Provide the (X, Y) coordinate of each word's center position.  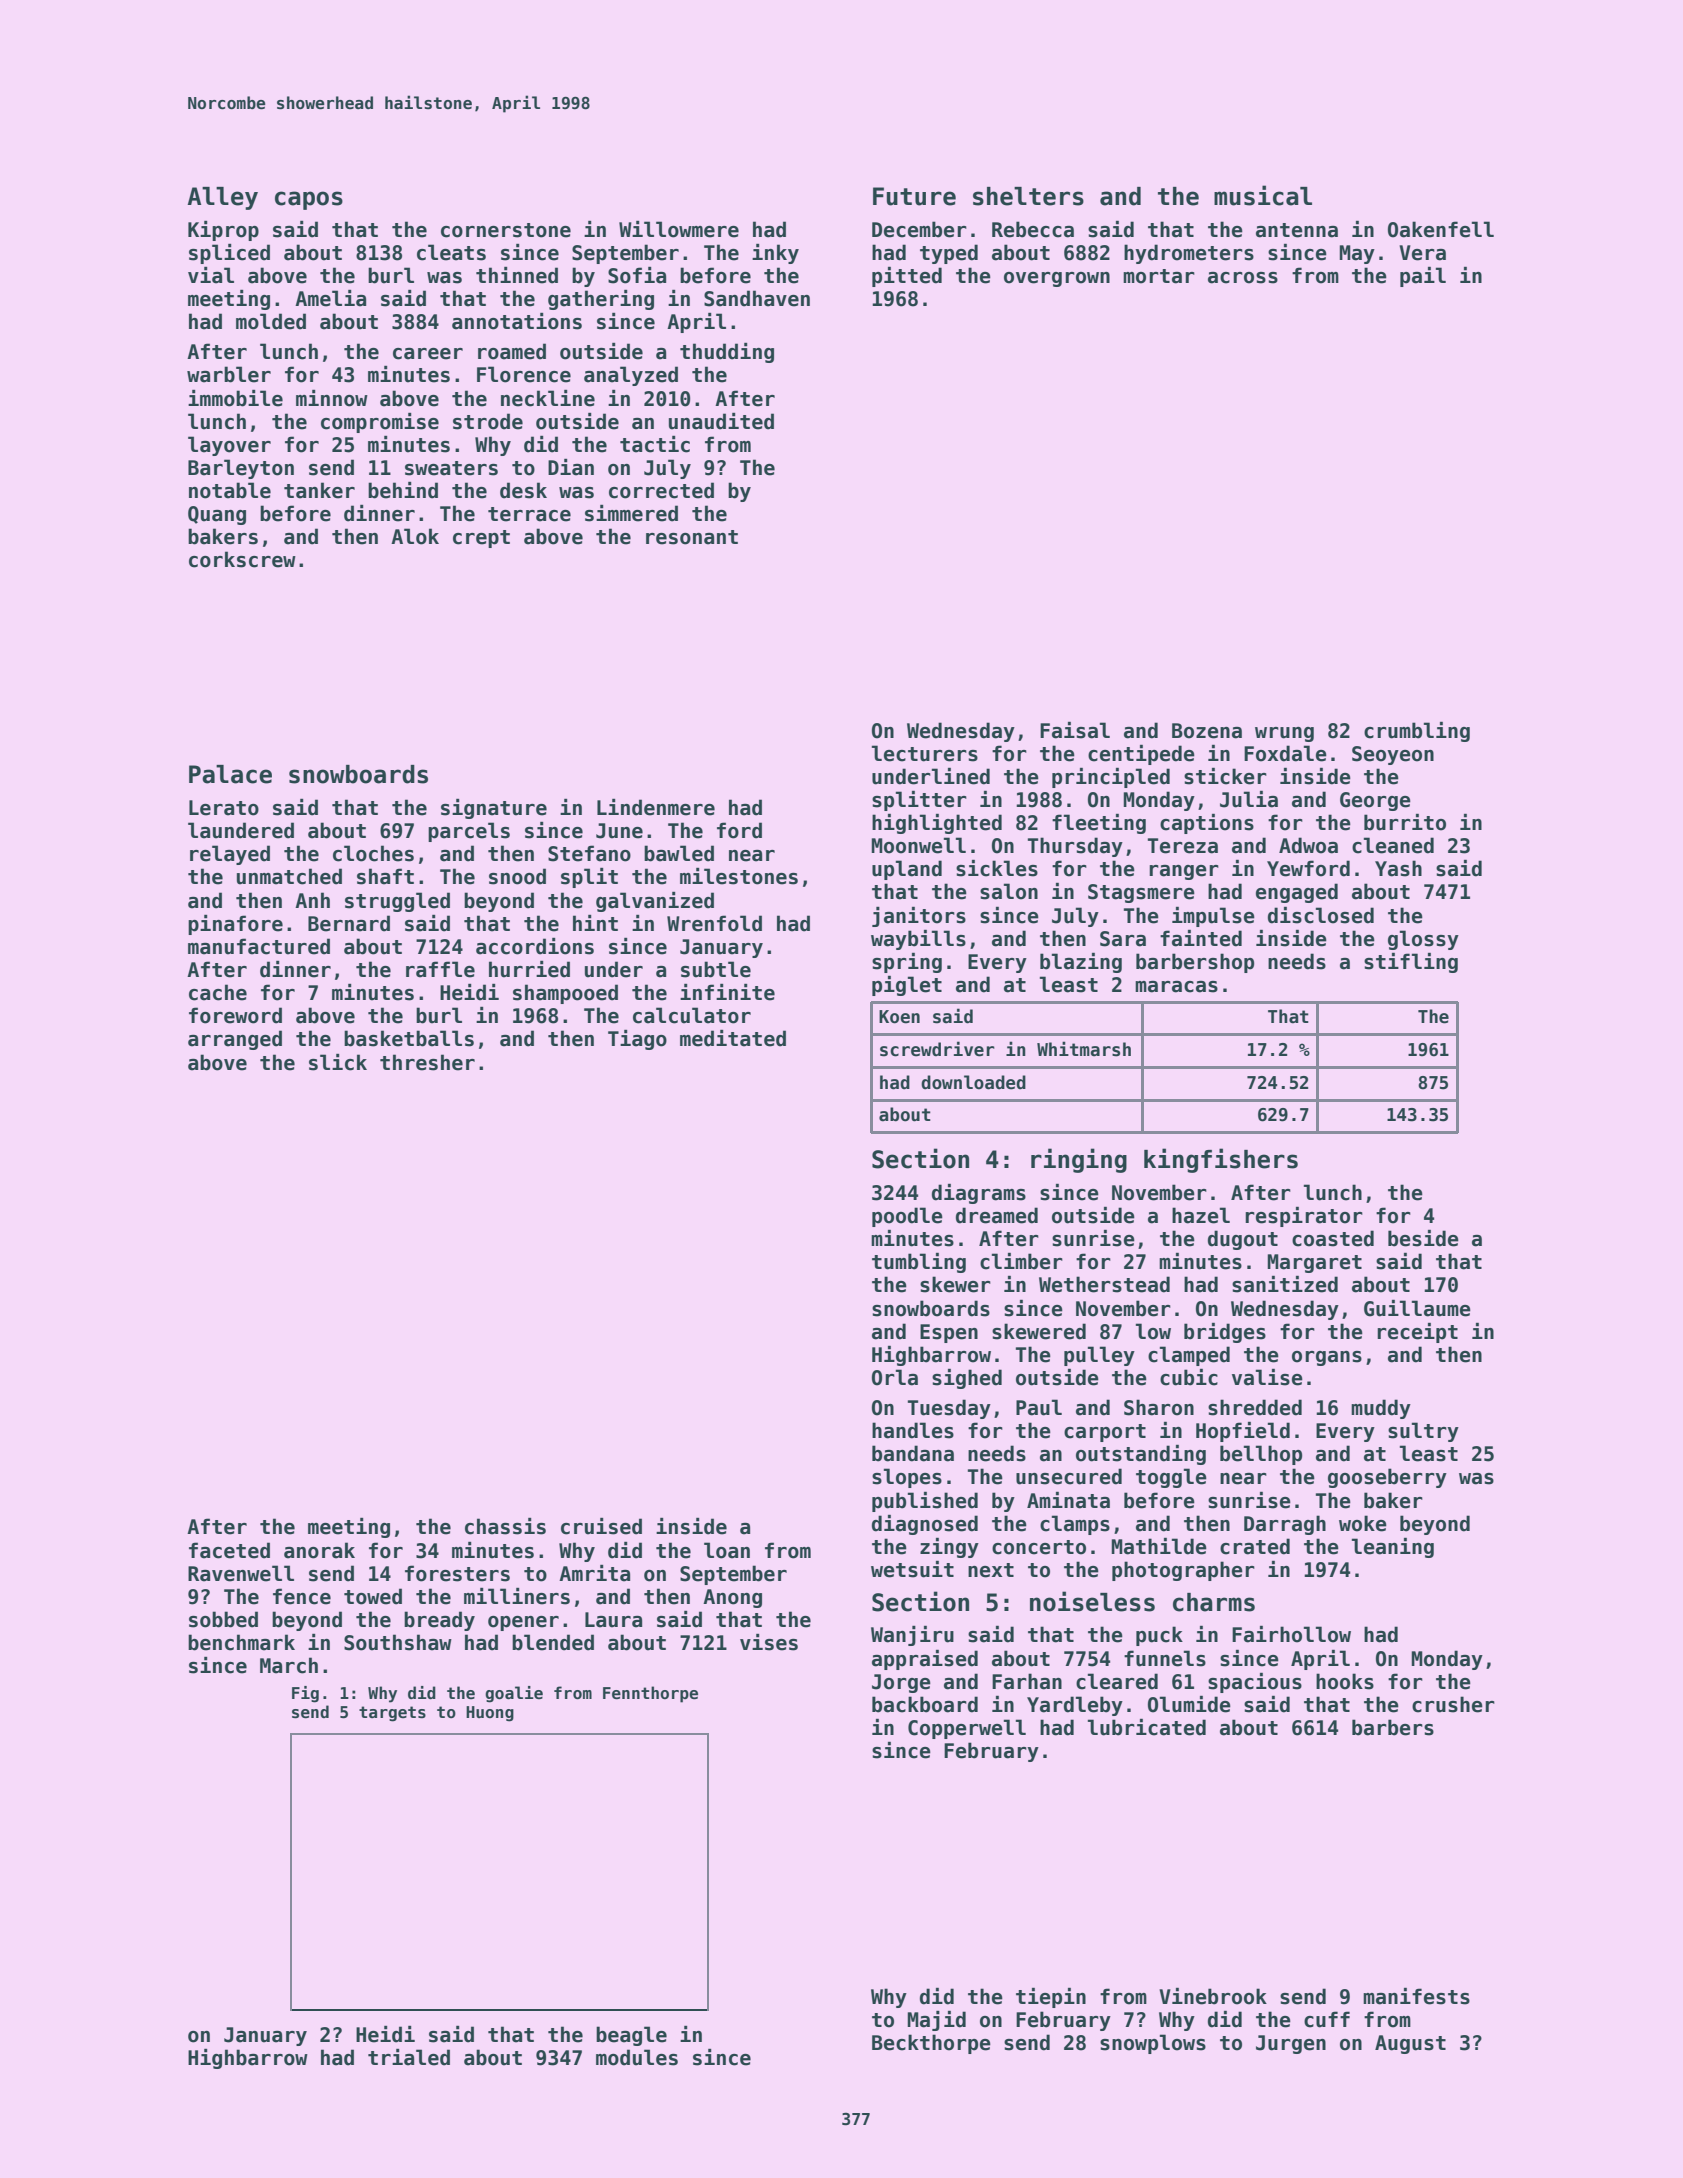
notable (230, 490)
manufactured (259, 946)
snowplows (1153, 2044)
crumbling (1417, 732)
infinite (727, 992)
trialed (409, 2057)
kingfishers (1221, 1160)
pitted (907, 277)
